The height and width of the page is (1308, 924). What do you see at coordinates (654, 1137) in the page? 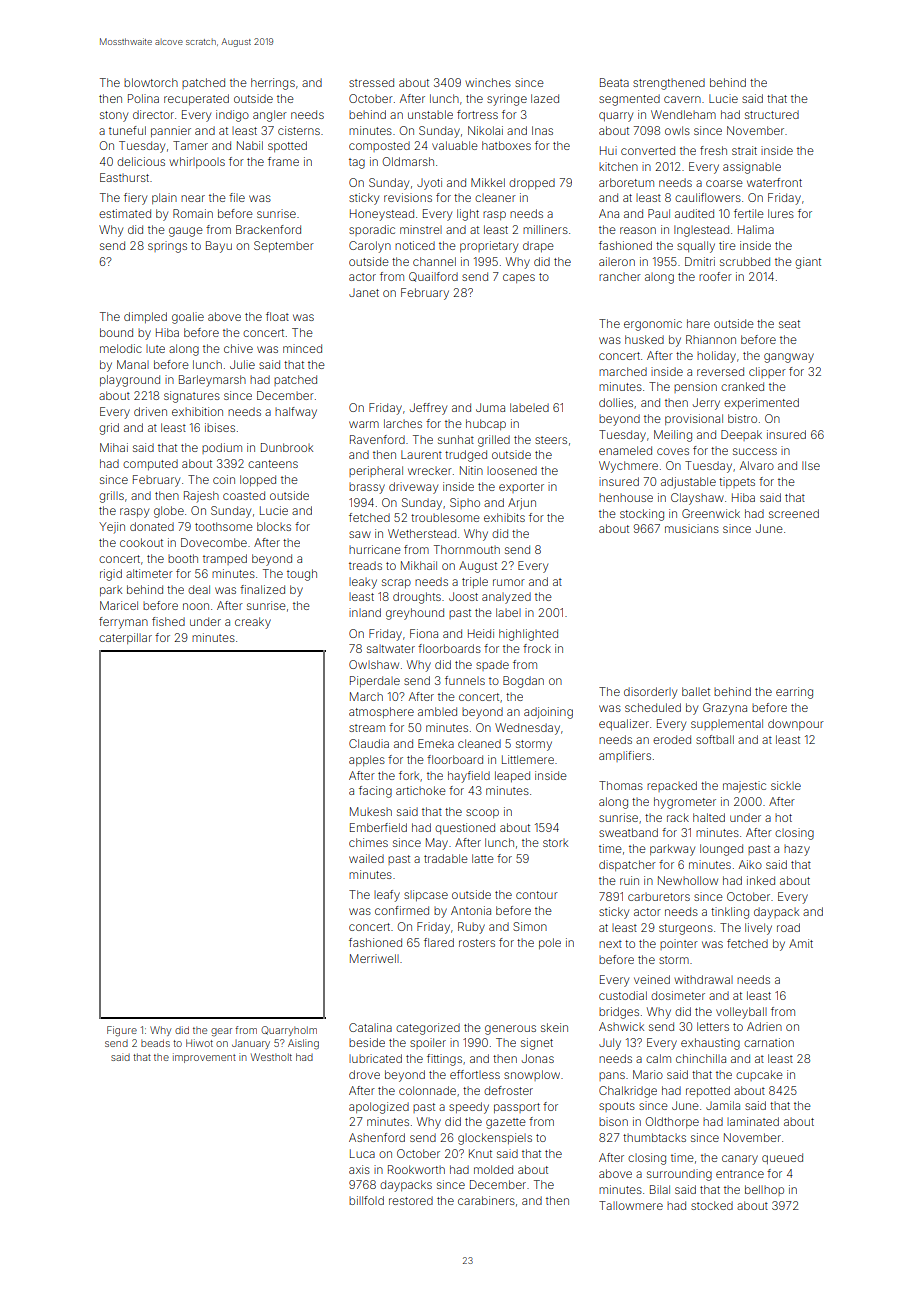
I see `thumbtacks` at bounding box center [654, 1137].
